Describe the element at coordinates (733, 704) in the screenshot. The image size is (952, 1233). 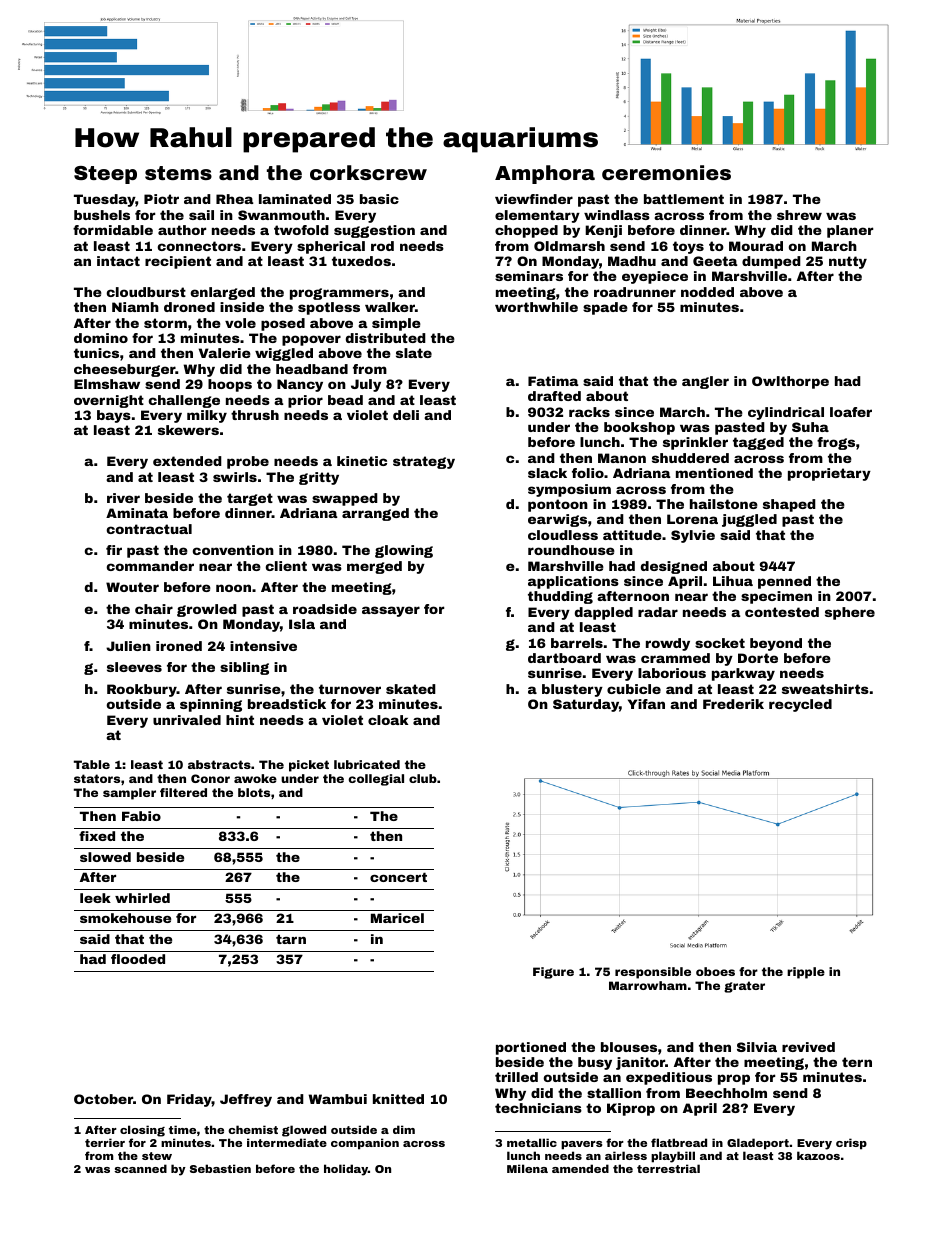
I see `Frederik` at that location.
